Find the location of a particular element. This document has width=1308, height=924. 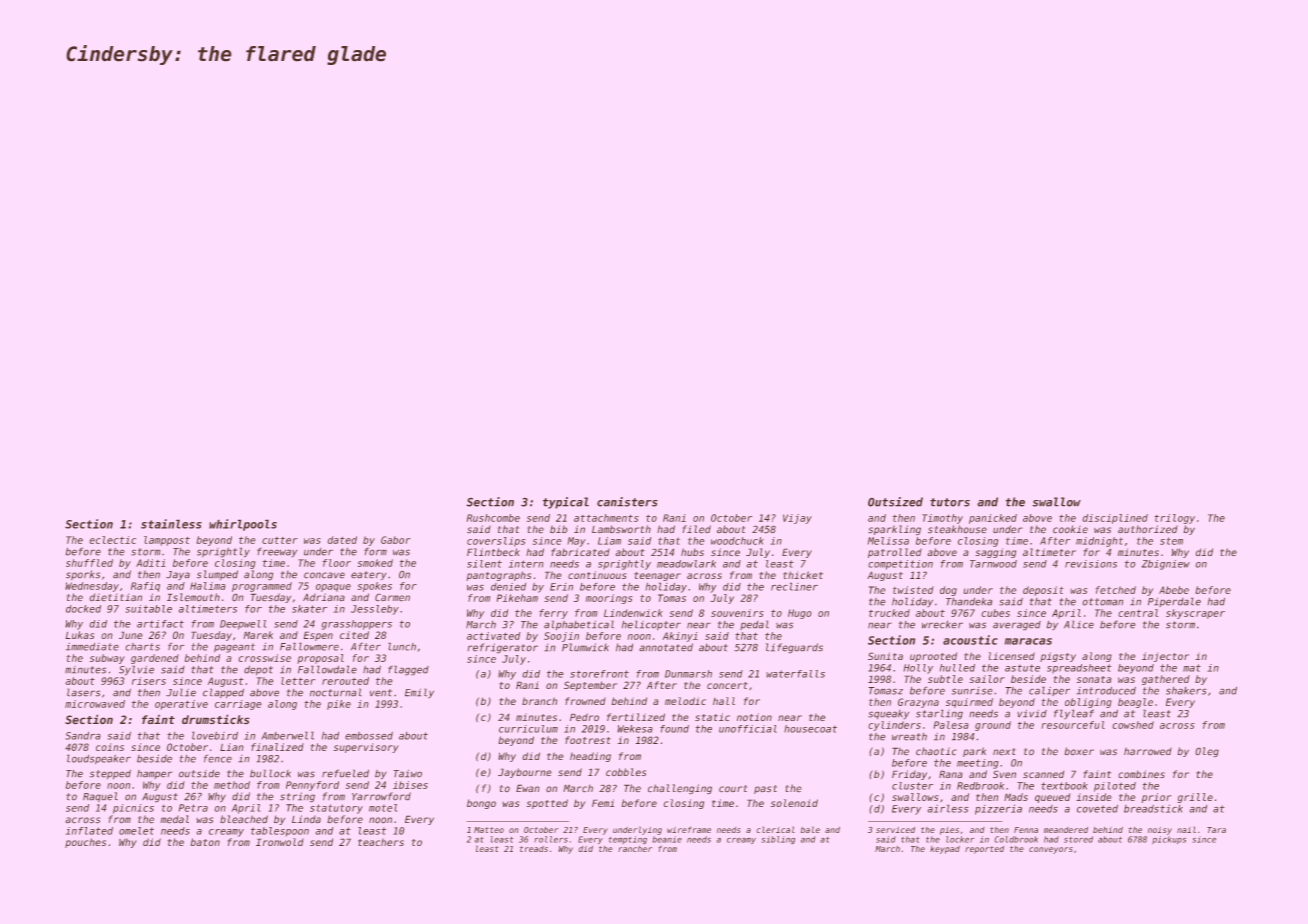

pickups is located at coordinates (1169, 840).
